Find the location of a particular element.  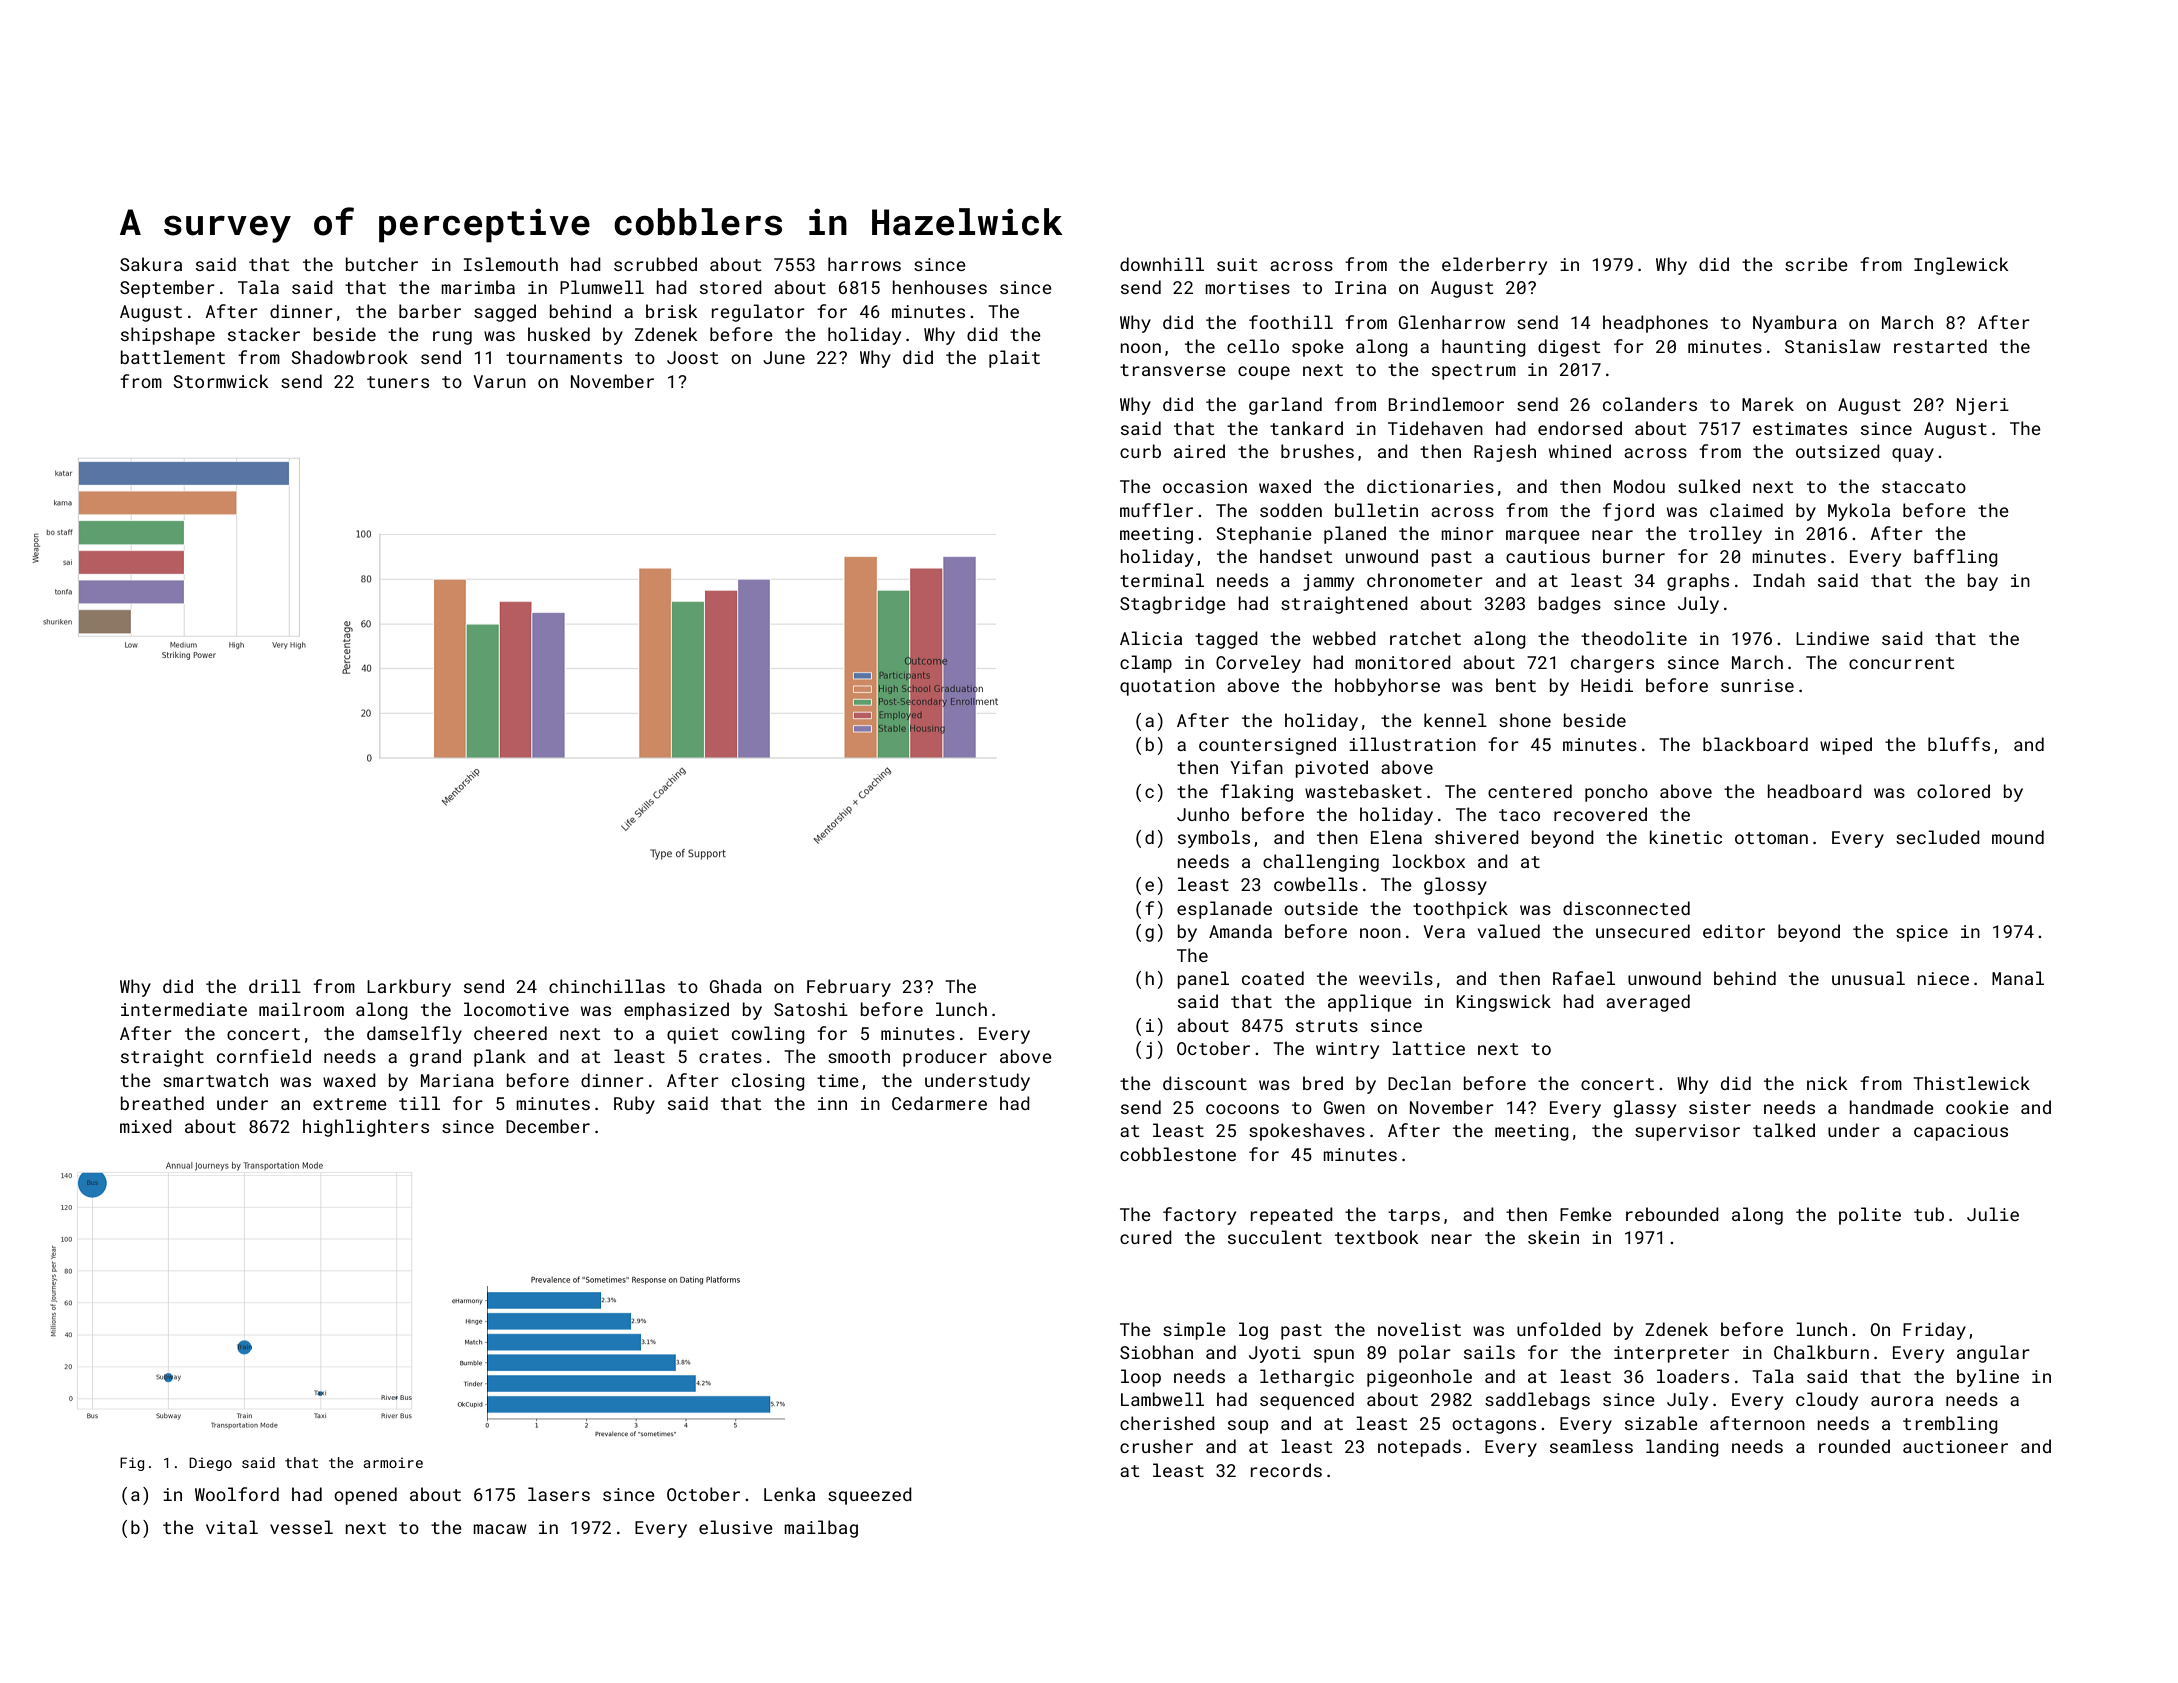

downhill is located at coordinates (1162, 264).
